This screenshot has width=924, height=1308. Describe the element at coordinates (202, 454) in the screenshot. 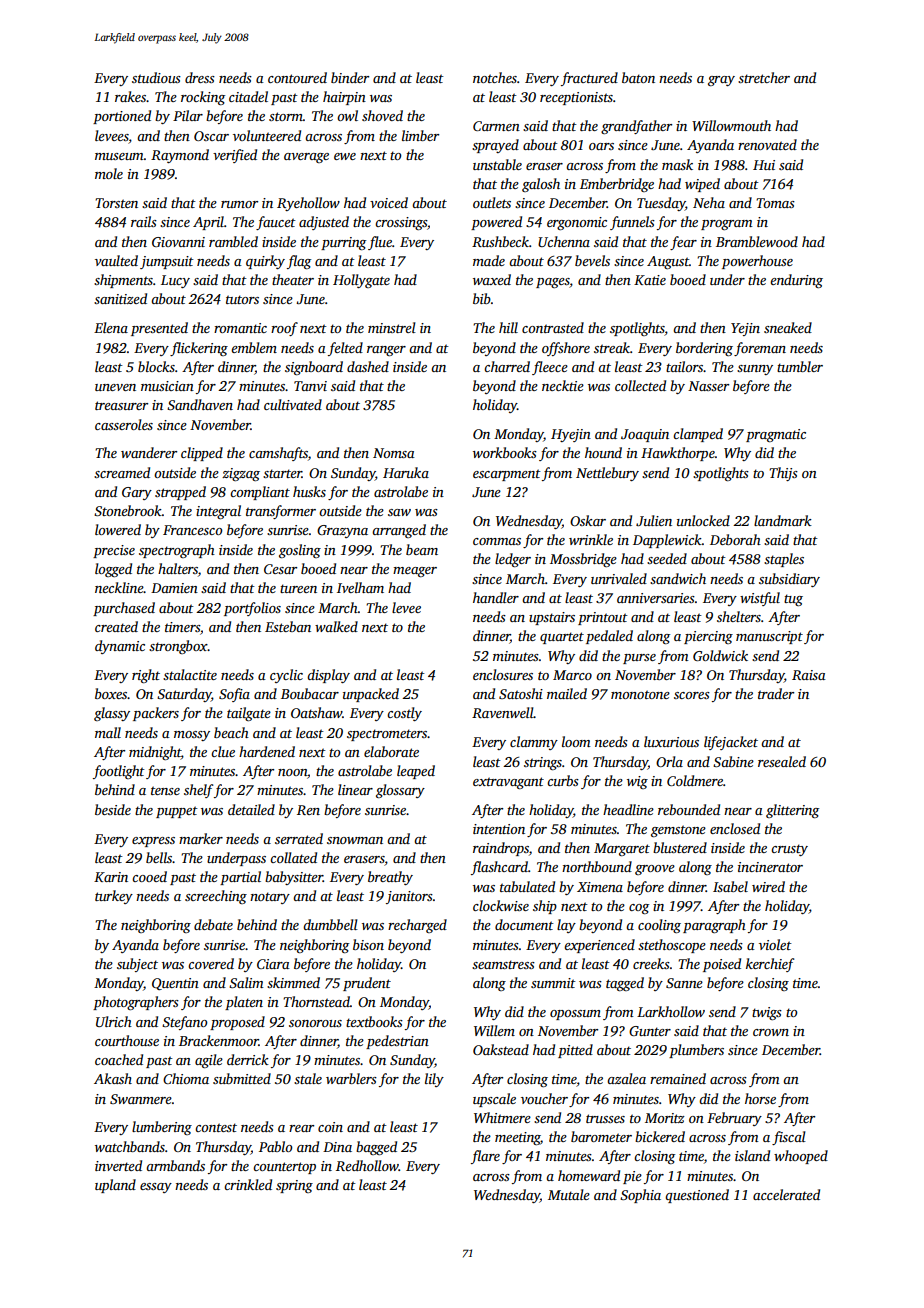

I see `clipped` at that location.
